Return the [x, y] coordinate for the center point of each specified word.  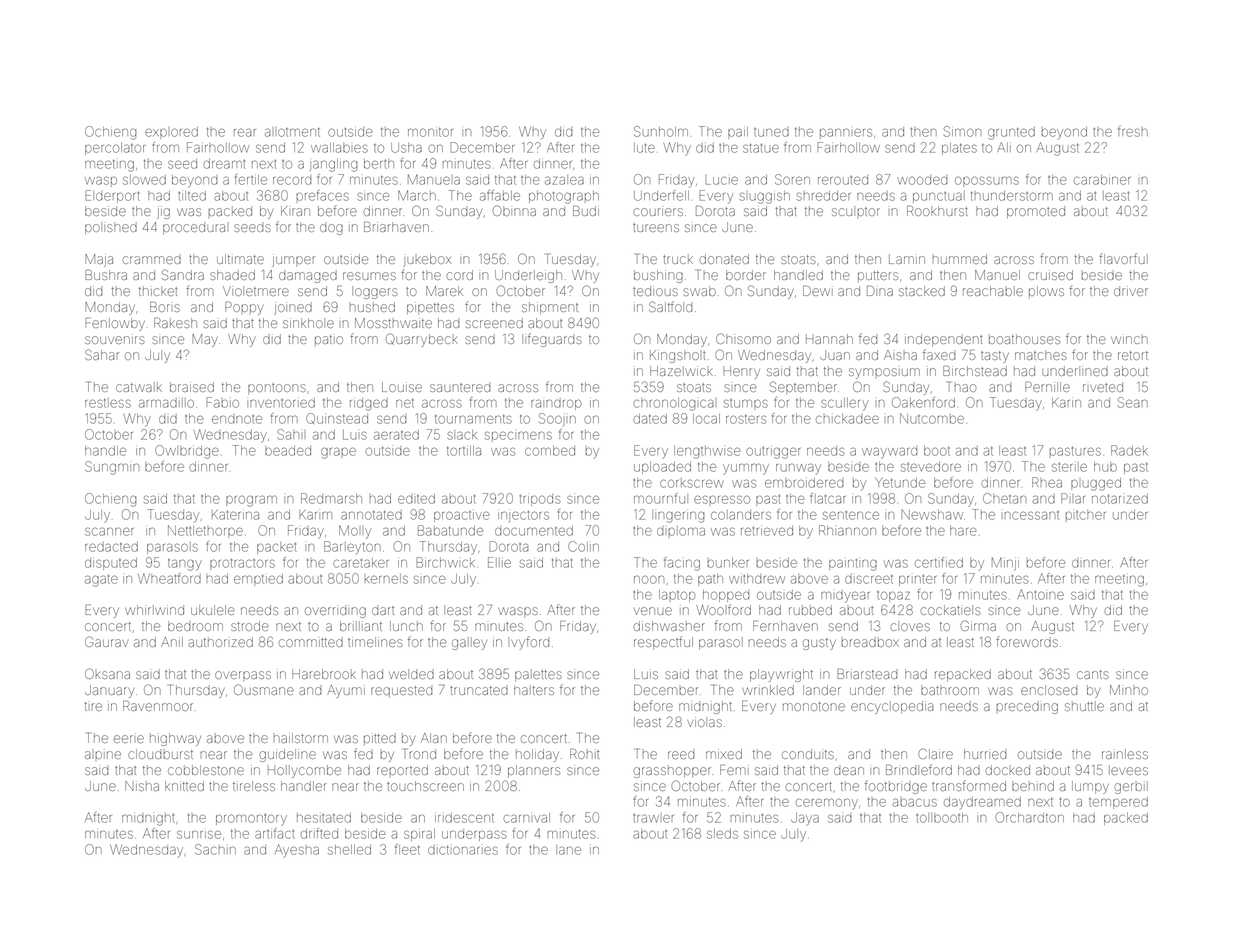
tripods [540, 500]
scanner [109, 532]
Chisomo [743, 338]
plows [1046, 292]
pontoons [277, 388]
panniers [846, 133]
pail [738, 133]
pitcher [1086, 515]
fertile [251, 179]
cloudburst [160, 754]
